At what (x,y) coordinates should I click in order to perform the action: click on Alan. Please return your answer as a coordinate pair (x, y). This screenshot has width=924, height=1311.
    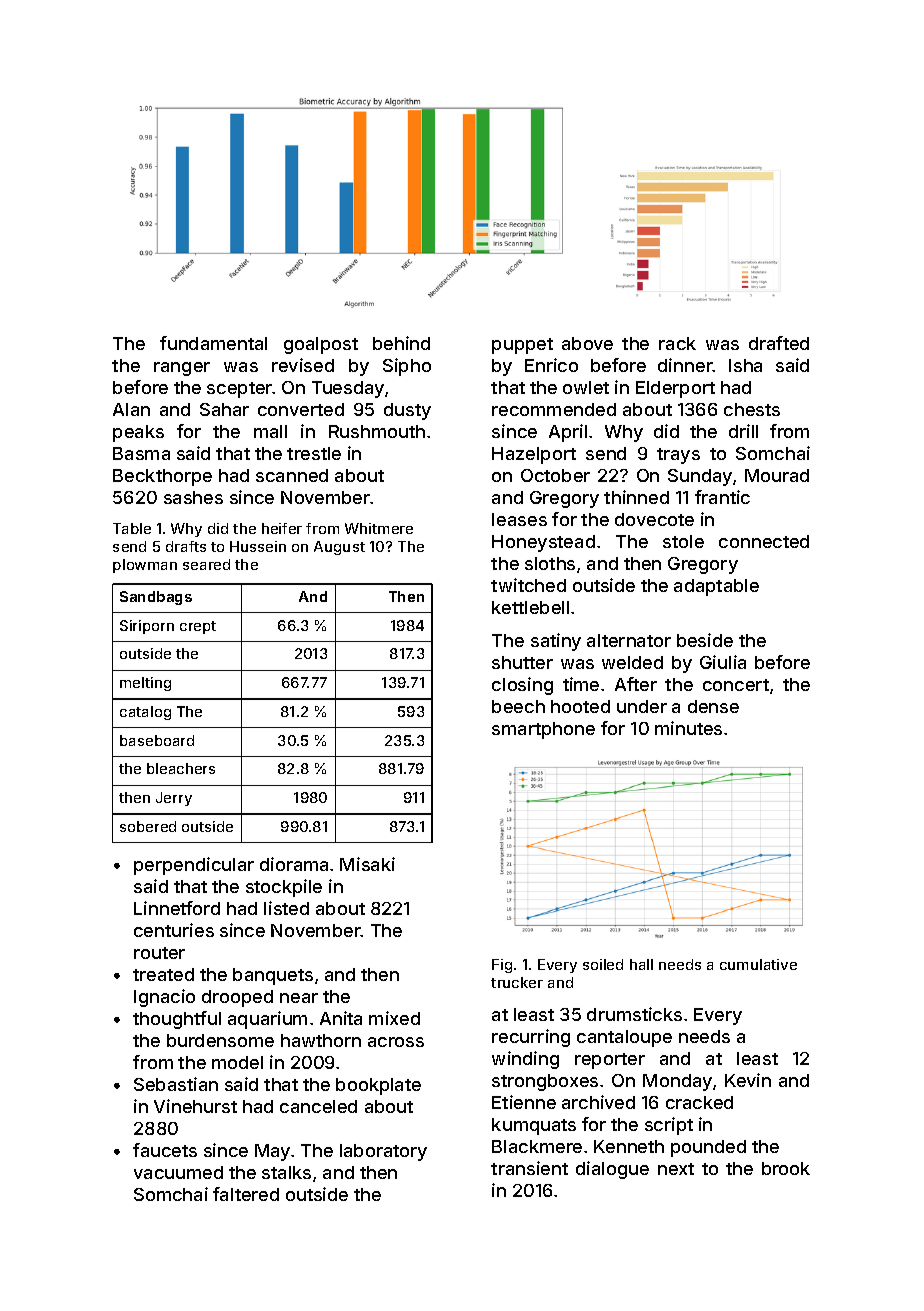
    Looking at the image, I should click on (131, 409).
